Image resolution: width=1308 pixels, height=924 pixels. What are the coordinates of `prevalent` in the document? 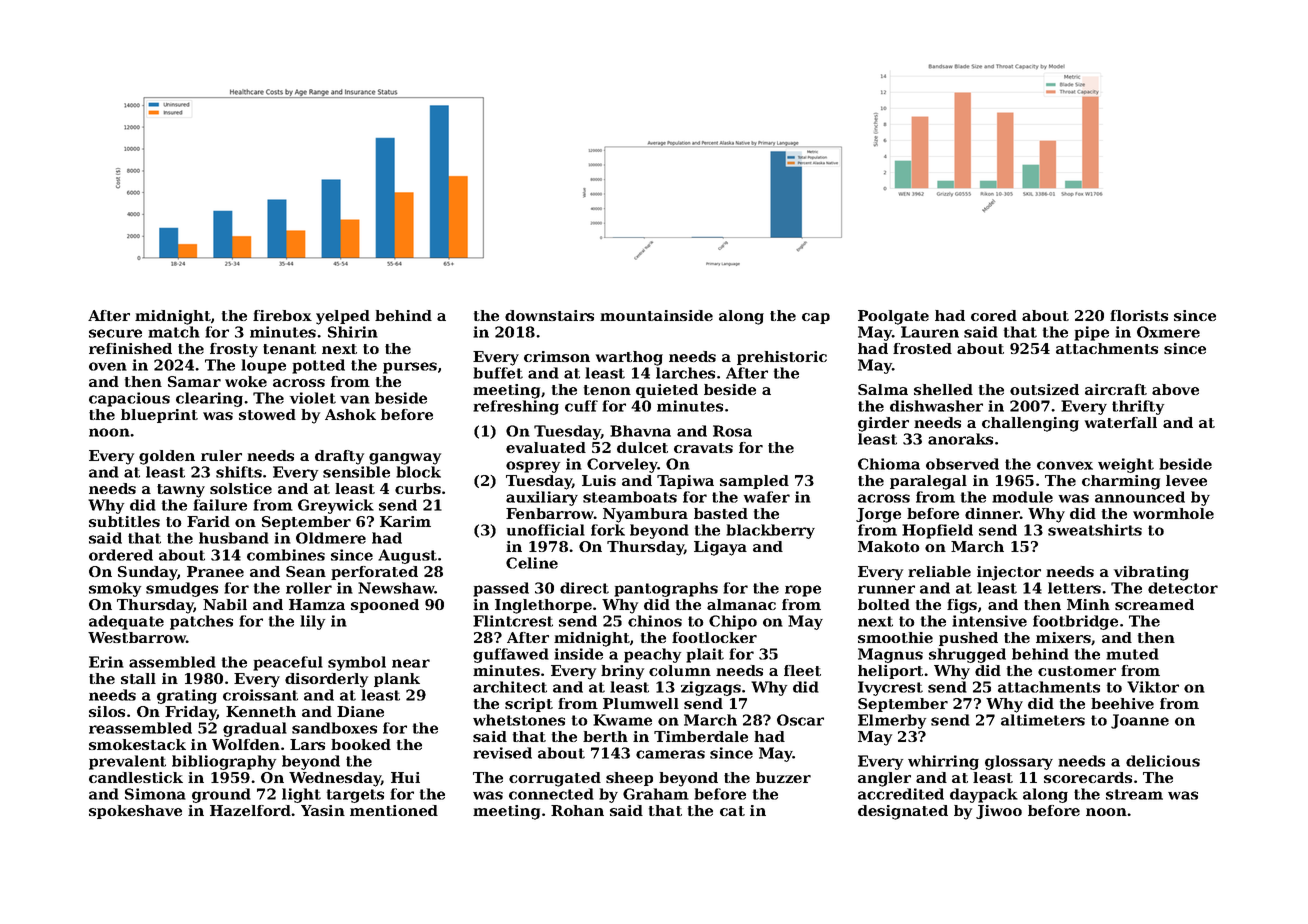 It's located at (127, 762).
